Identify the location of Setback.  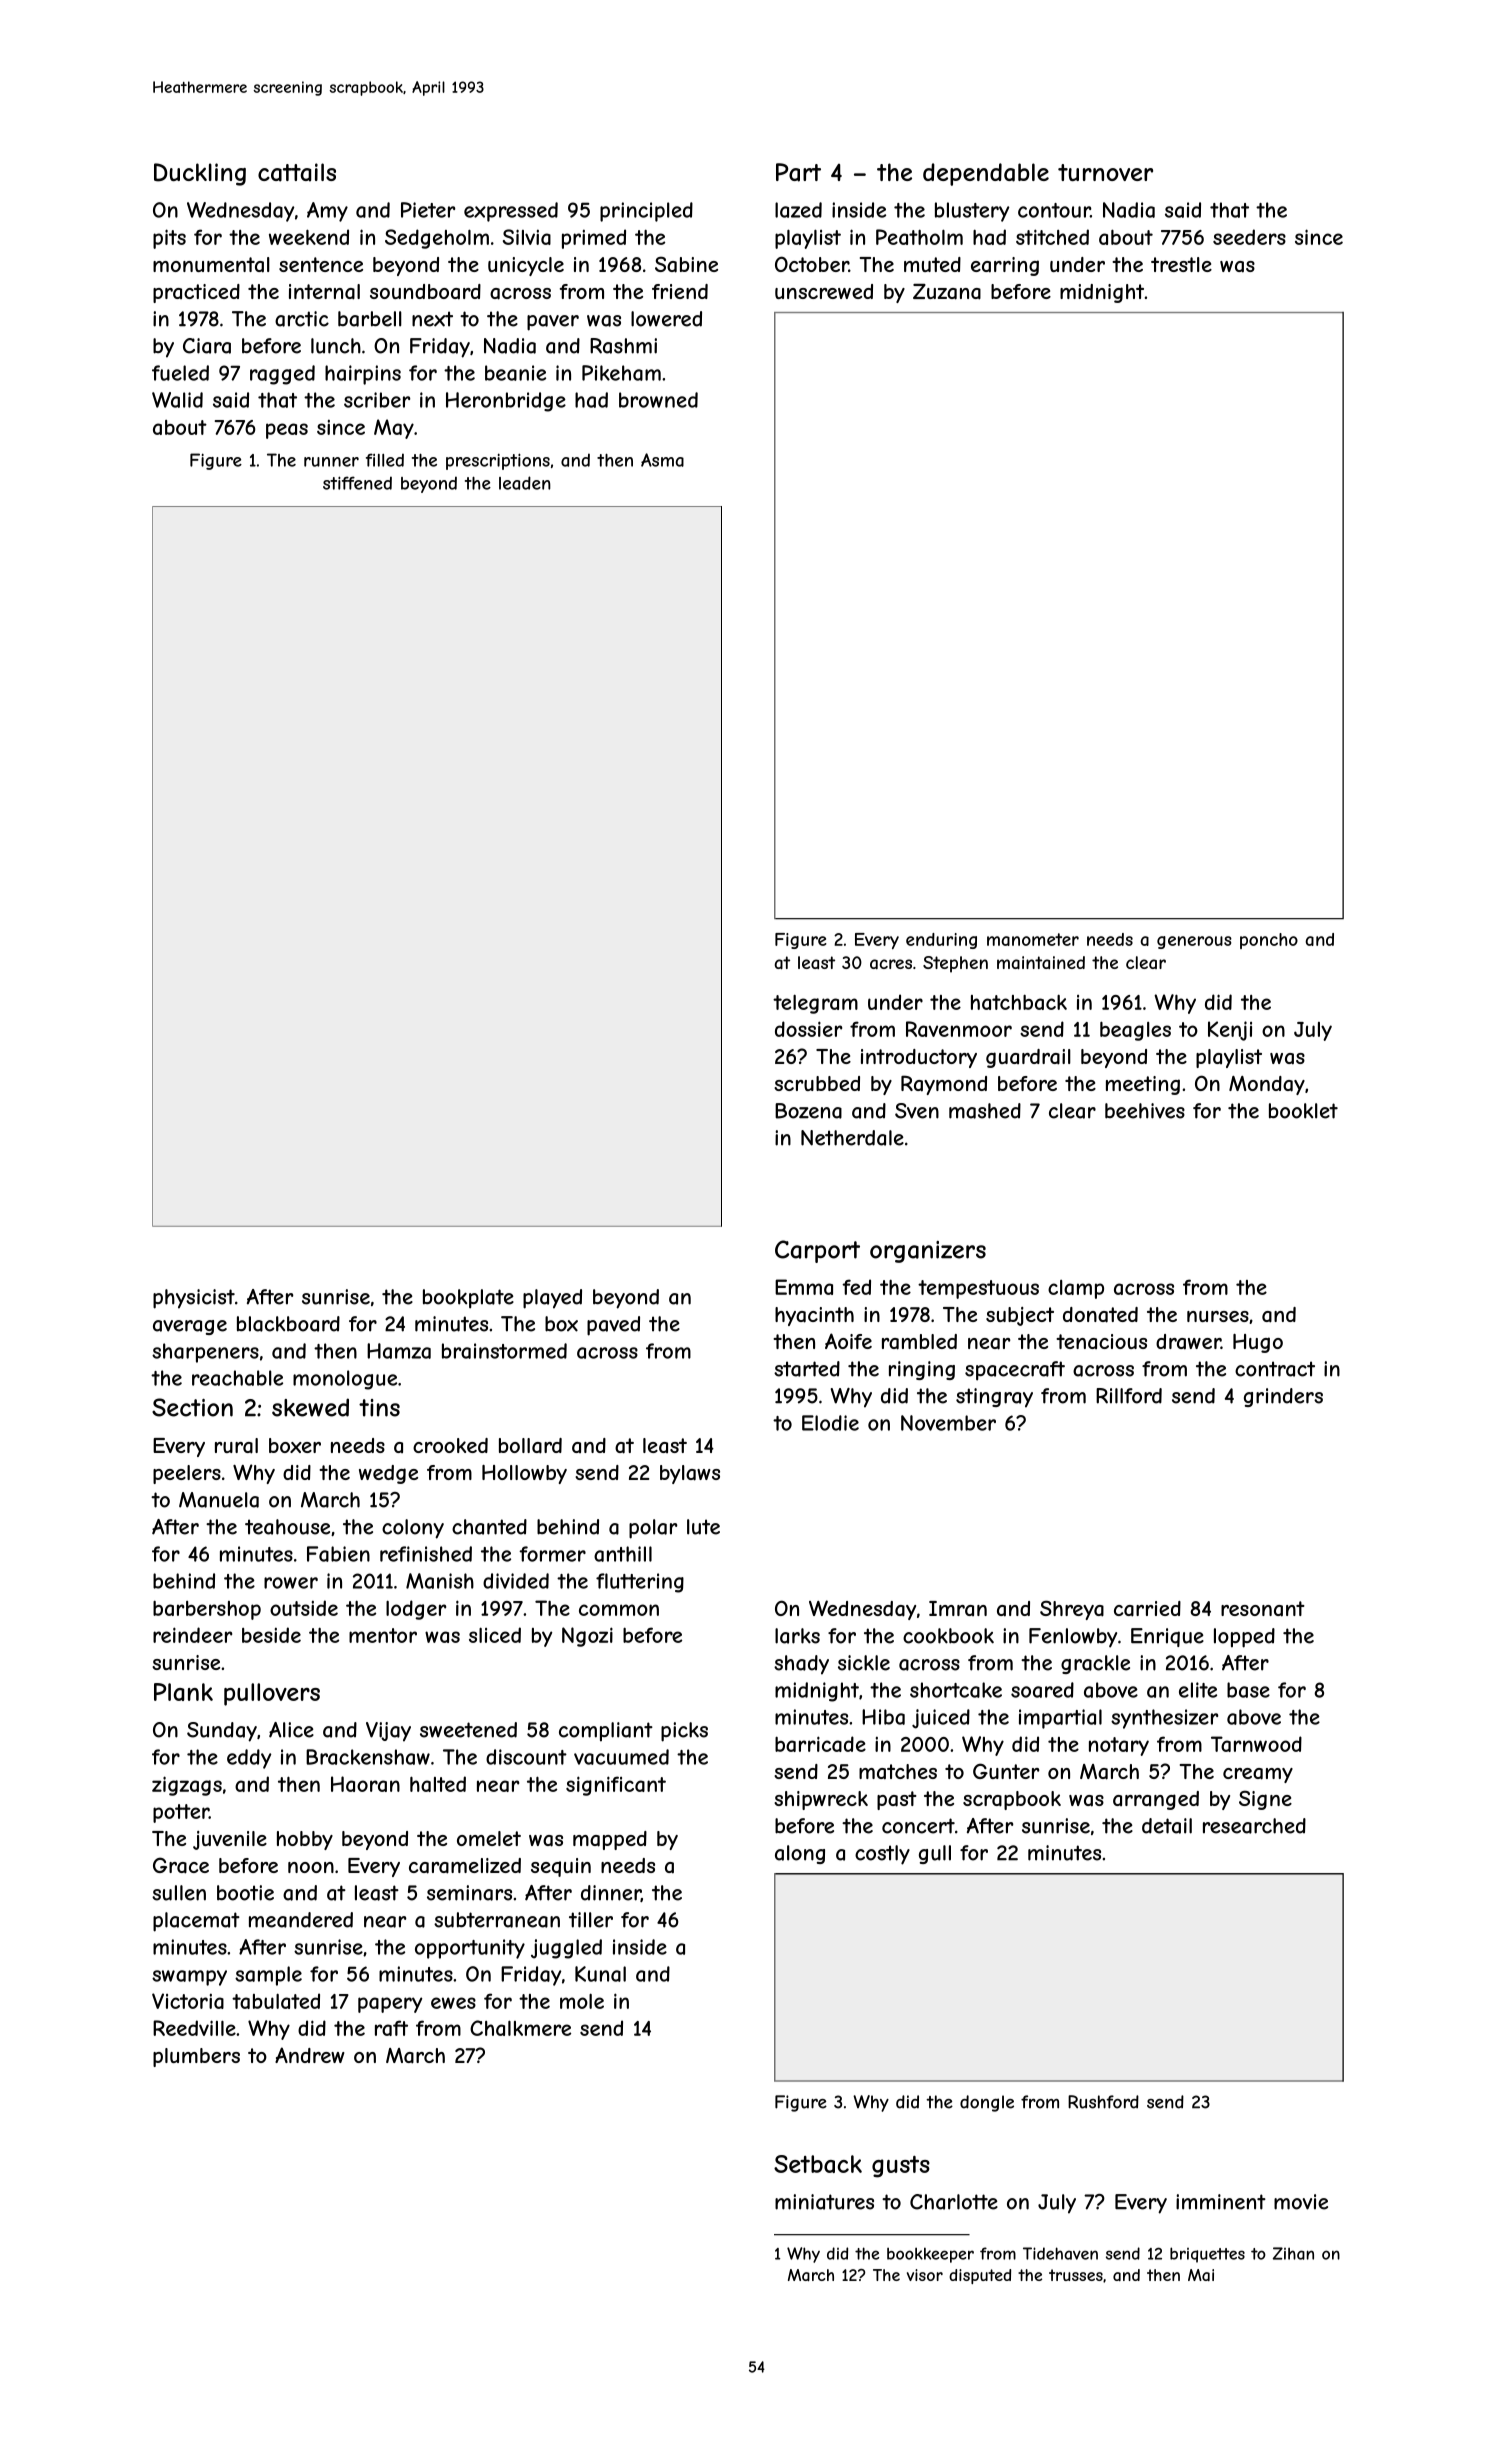
(818, 2164).
